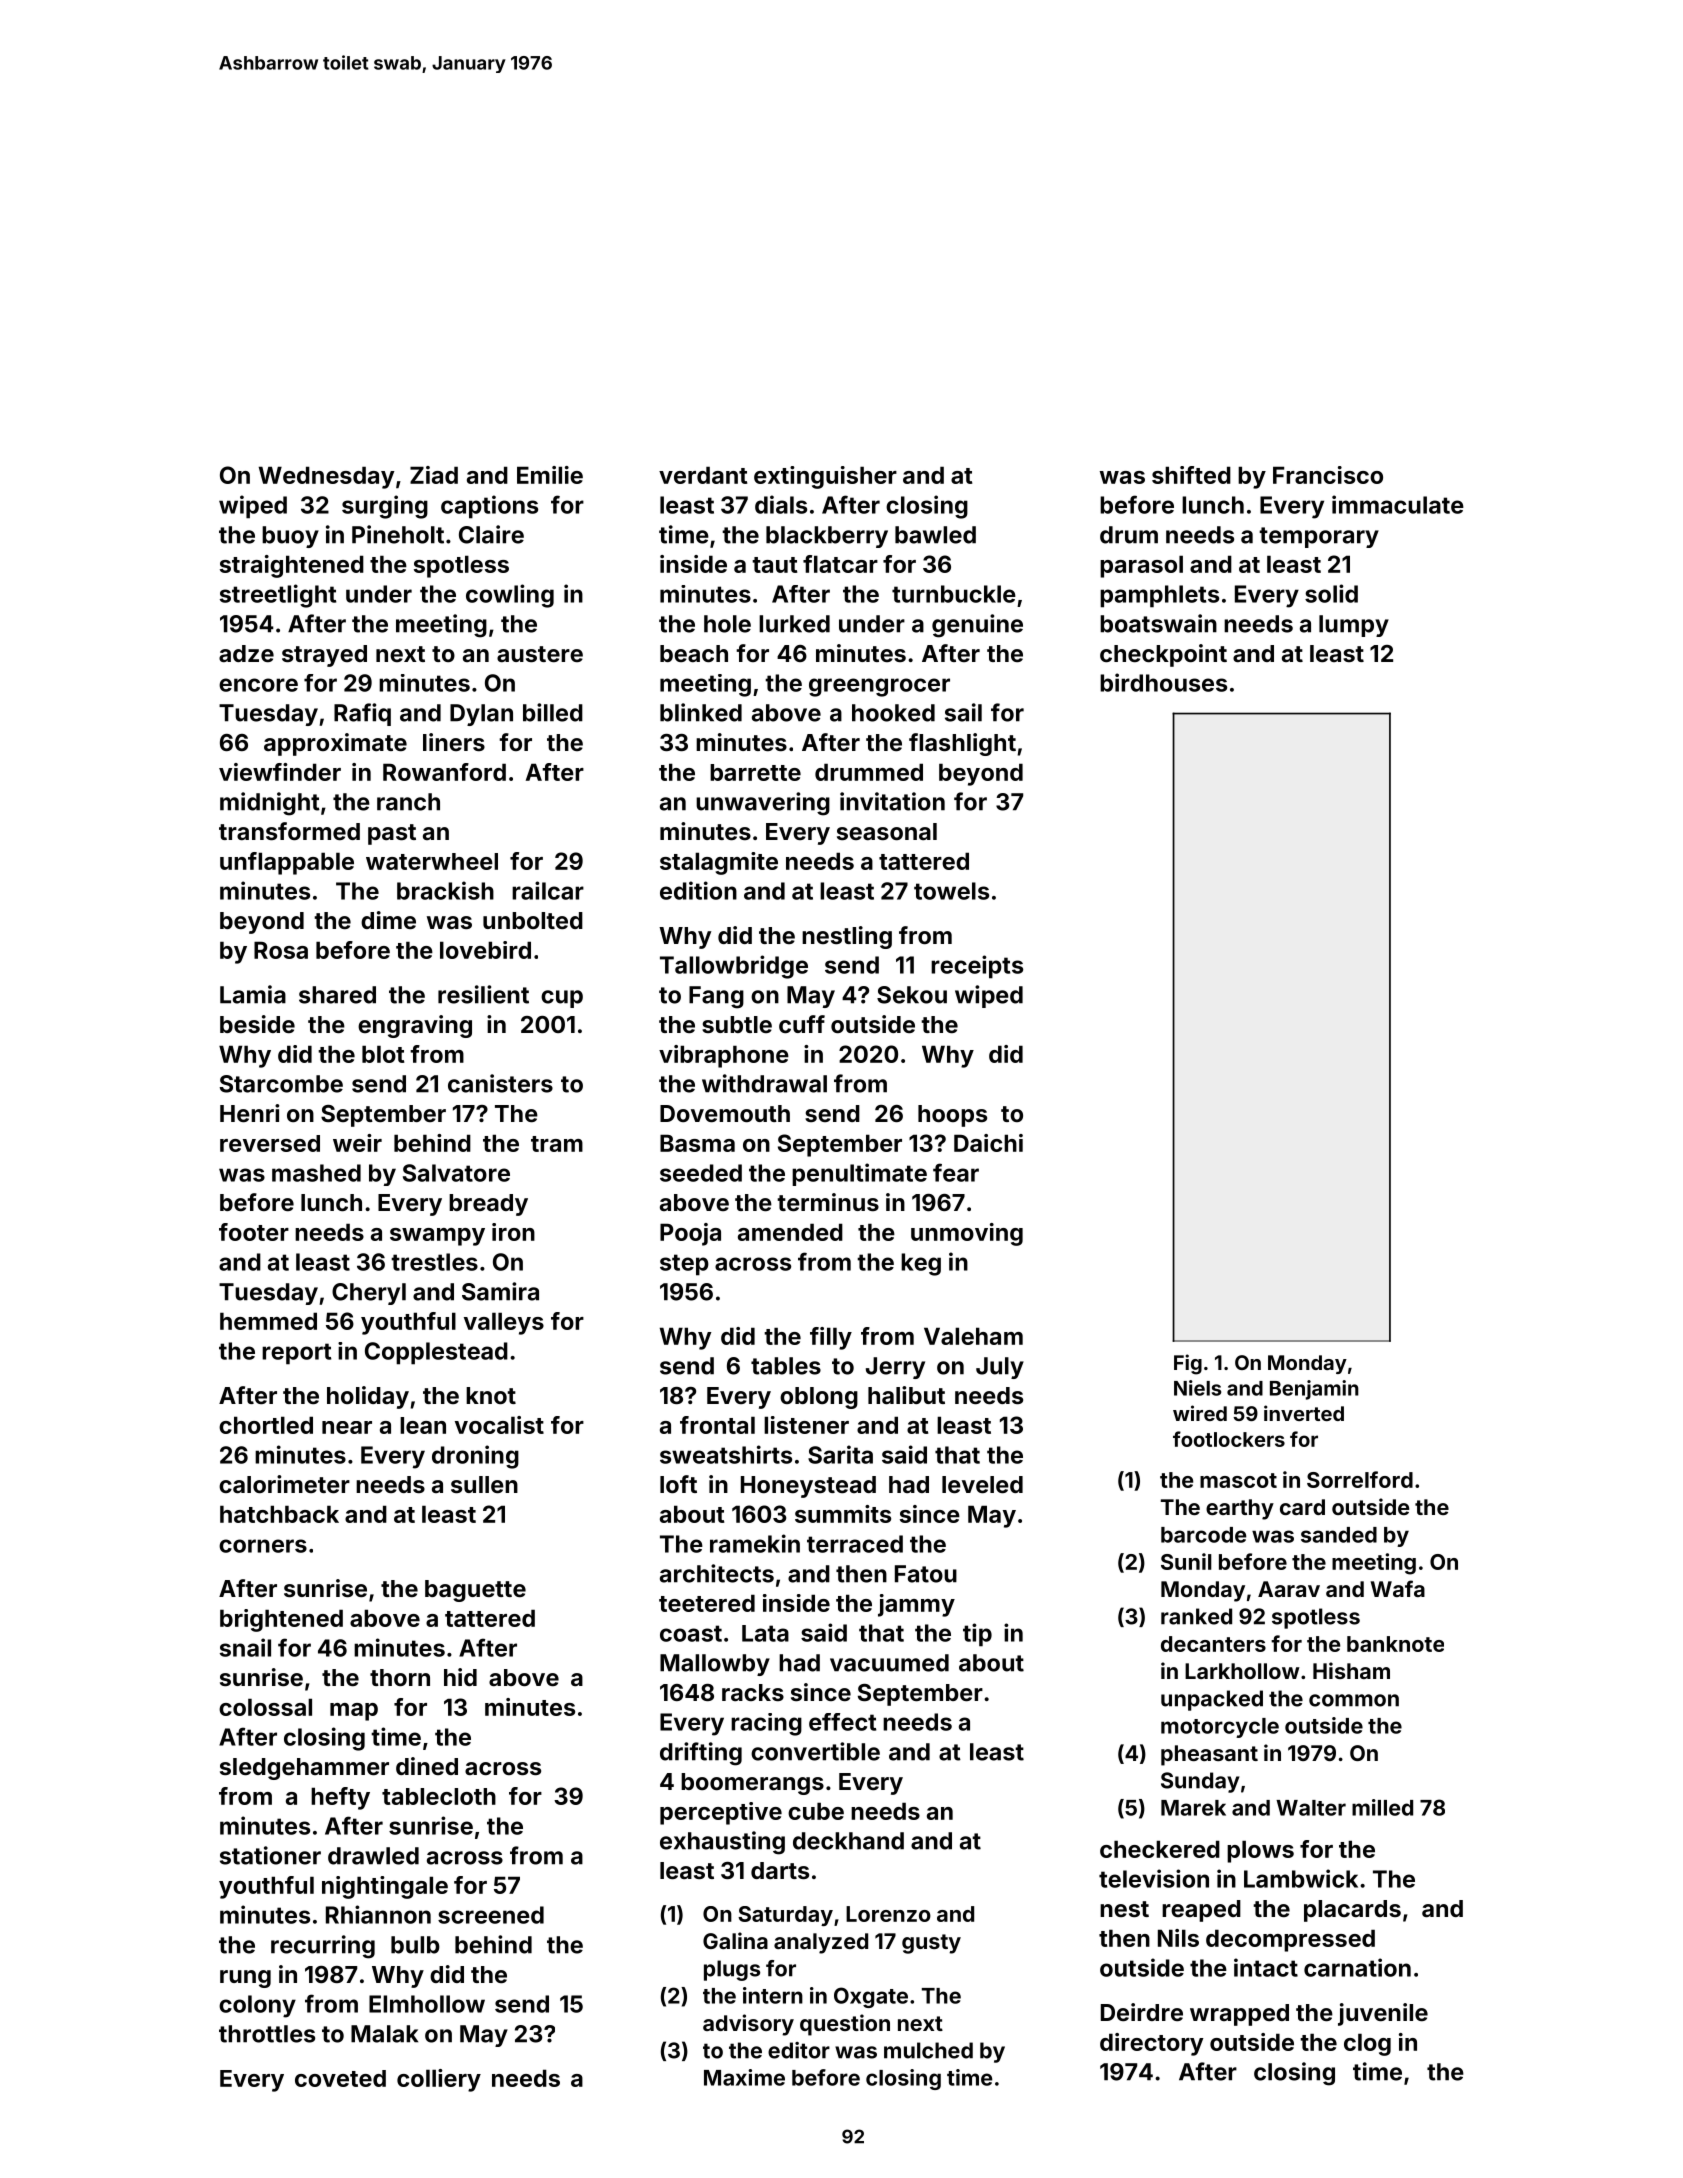 The image size is (1683, 2178). What do you see at coordinates (1328, 475) in the page?
I see `Francisco` at bounding box center [1328, 475].
